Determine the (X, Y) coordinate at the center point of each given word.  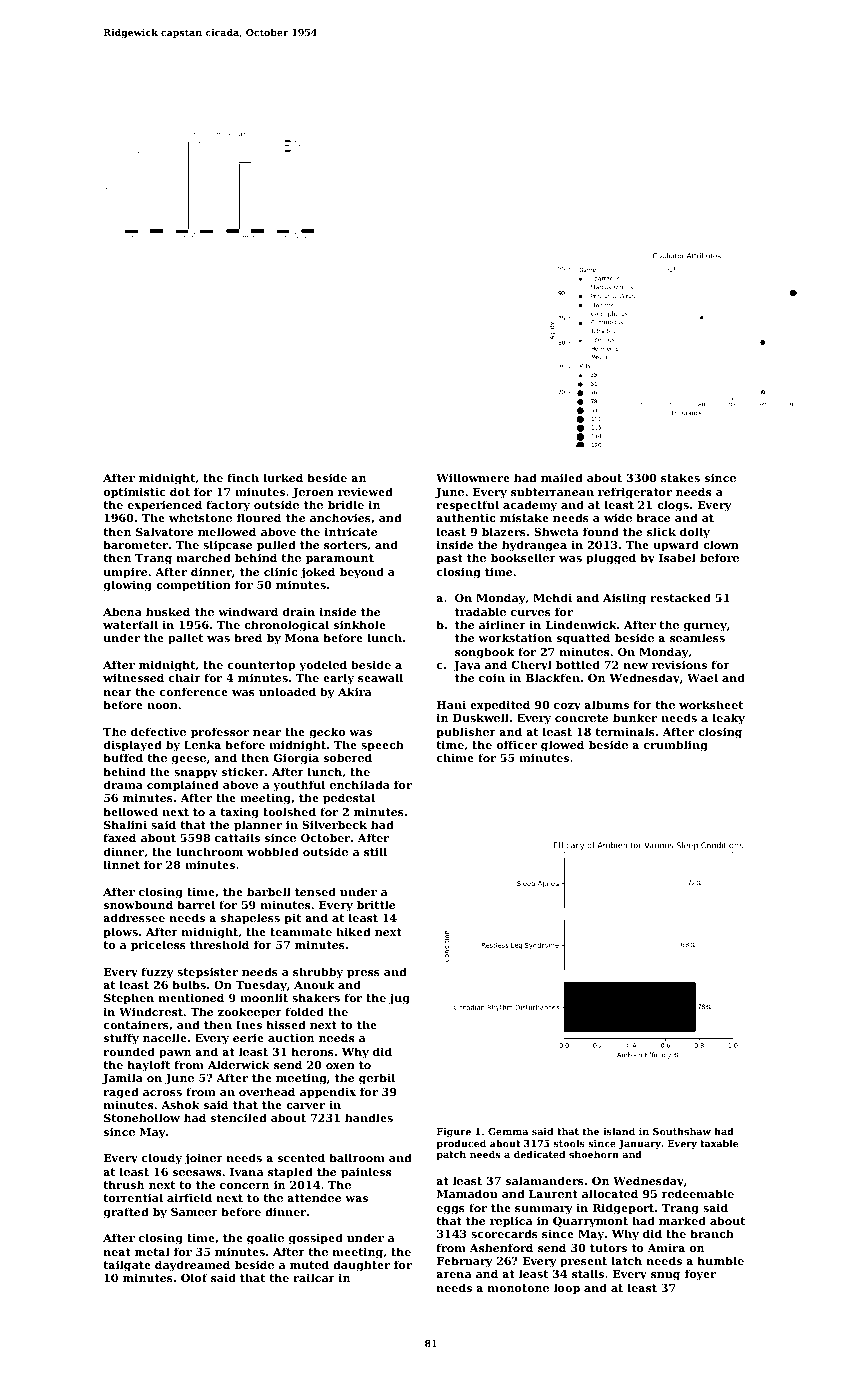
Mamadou (467, 1193)
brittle (376, 904)
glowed (562, 746)
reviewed (365, 491)
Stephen (129, 999)
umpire (125, 573)
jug (399, 999)
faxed (119, 837)
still (375, 851)
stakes (680, 477)
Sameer (194, 1212)
